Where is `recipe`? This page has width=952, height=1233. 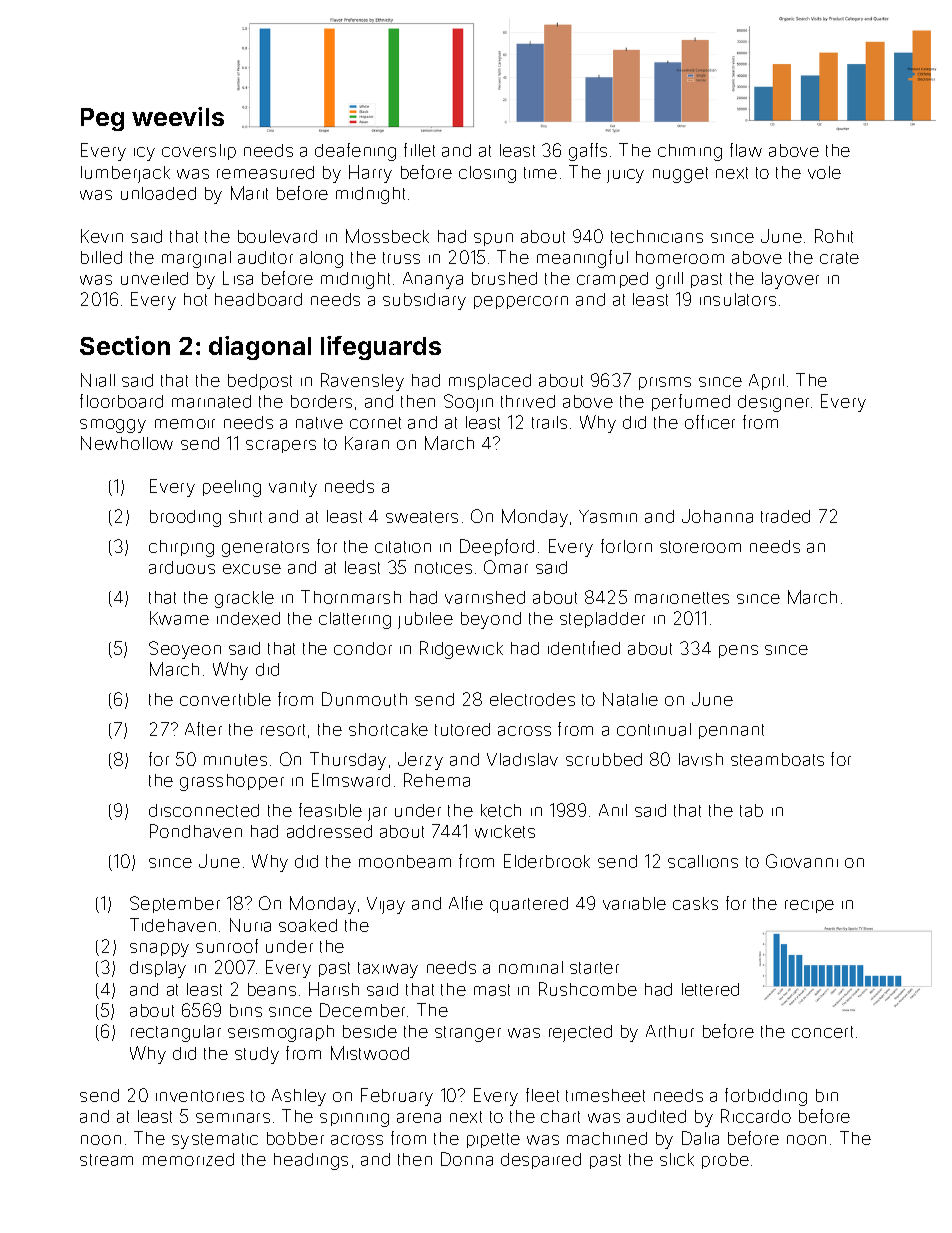 recipe is located at coordinates (809, 906).
